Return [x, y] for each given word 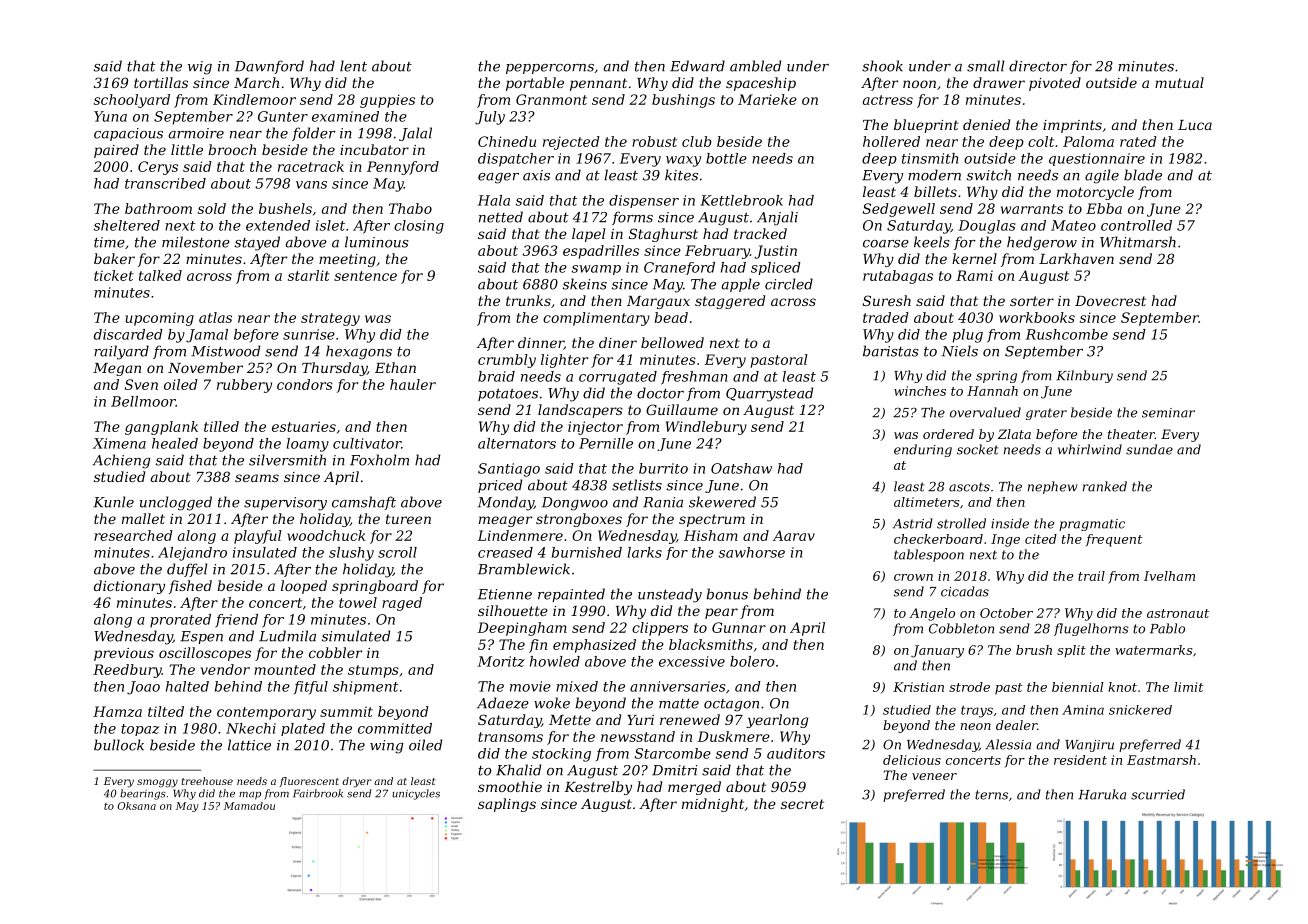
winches [920, 391]
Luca [1195, 125]
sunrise [309, 334]
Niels [960, 351]
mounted [285, 669]
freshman [694, 378]
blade [1143, 175]
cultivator [367, 443]
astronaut [1178, 613]
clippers [660, 629]
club [697, 141]
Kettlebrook [741, 200]
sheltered [127, 225]
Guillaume [682, 409]
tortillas [161, 82]
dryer [357, 782]
